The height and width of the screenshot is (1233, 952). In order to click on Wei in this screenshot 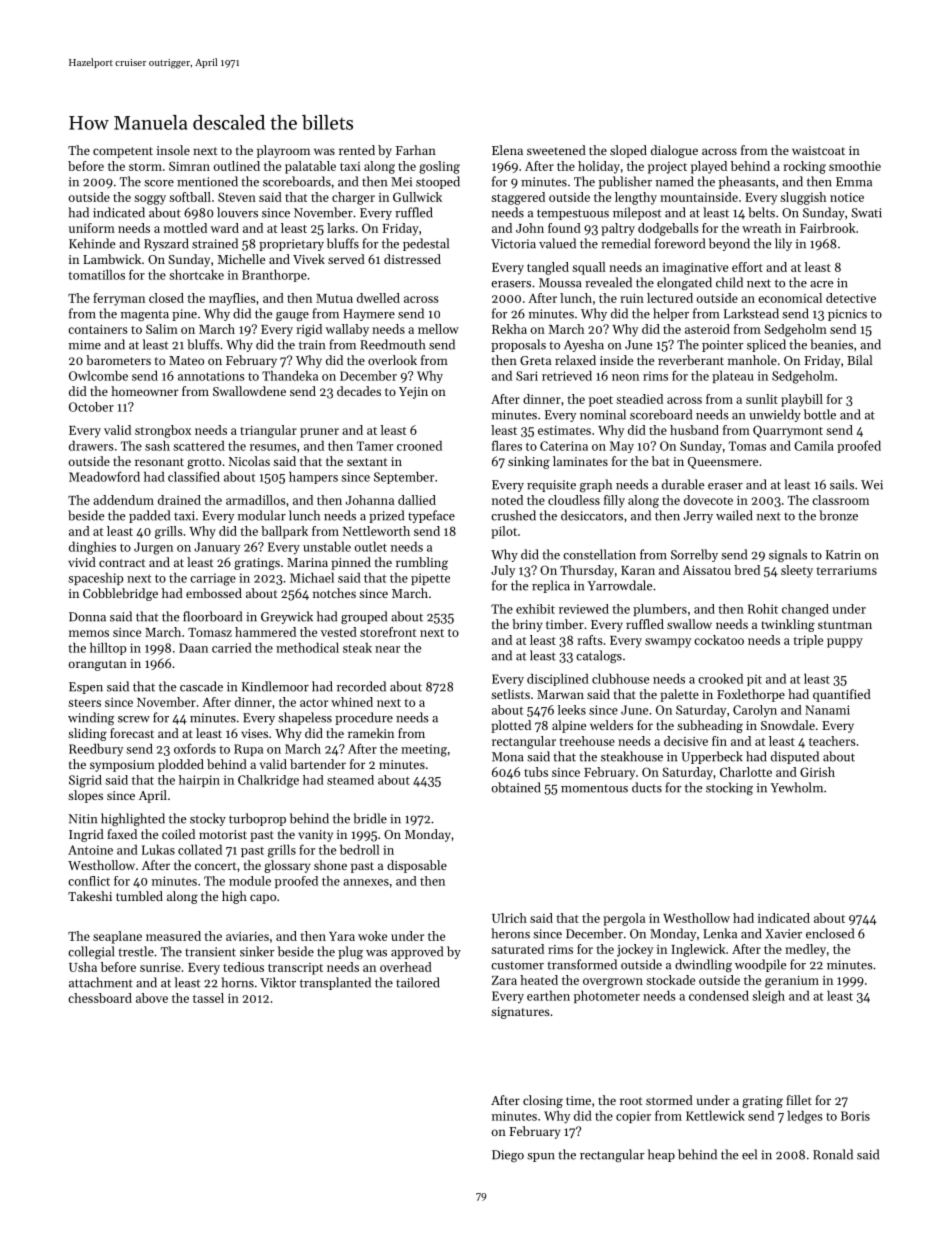, I will do `click(872, 485)`.
